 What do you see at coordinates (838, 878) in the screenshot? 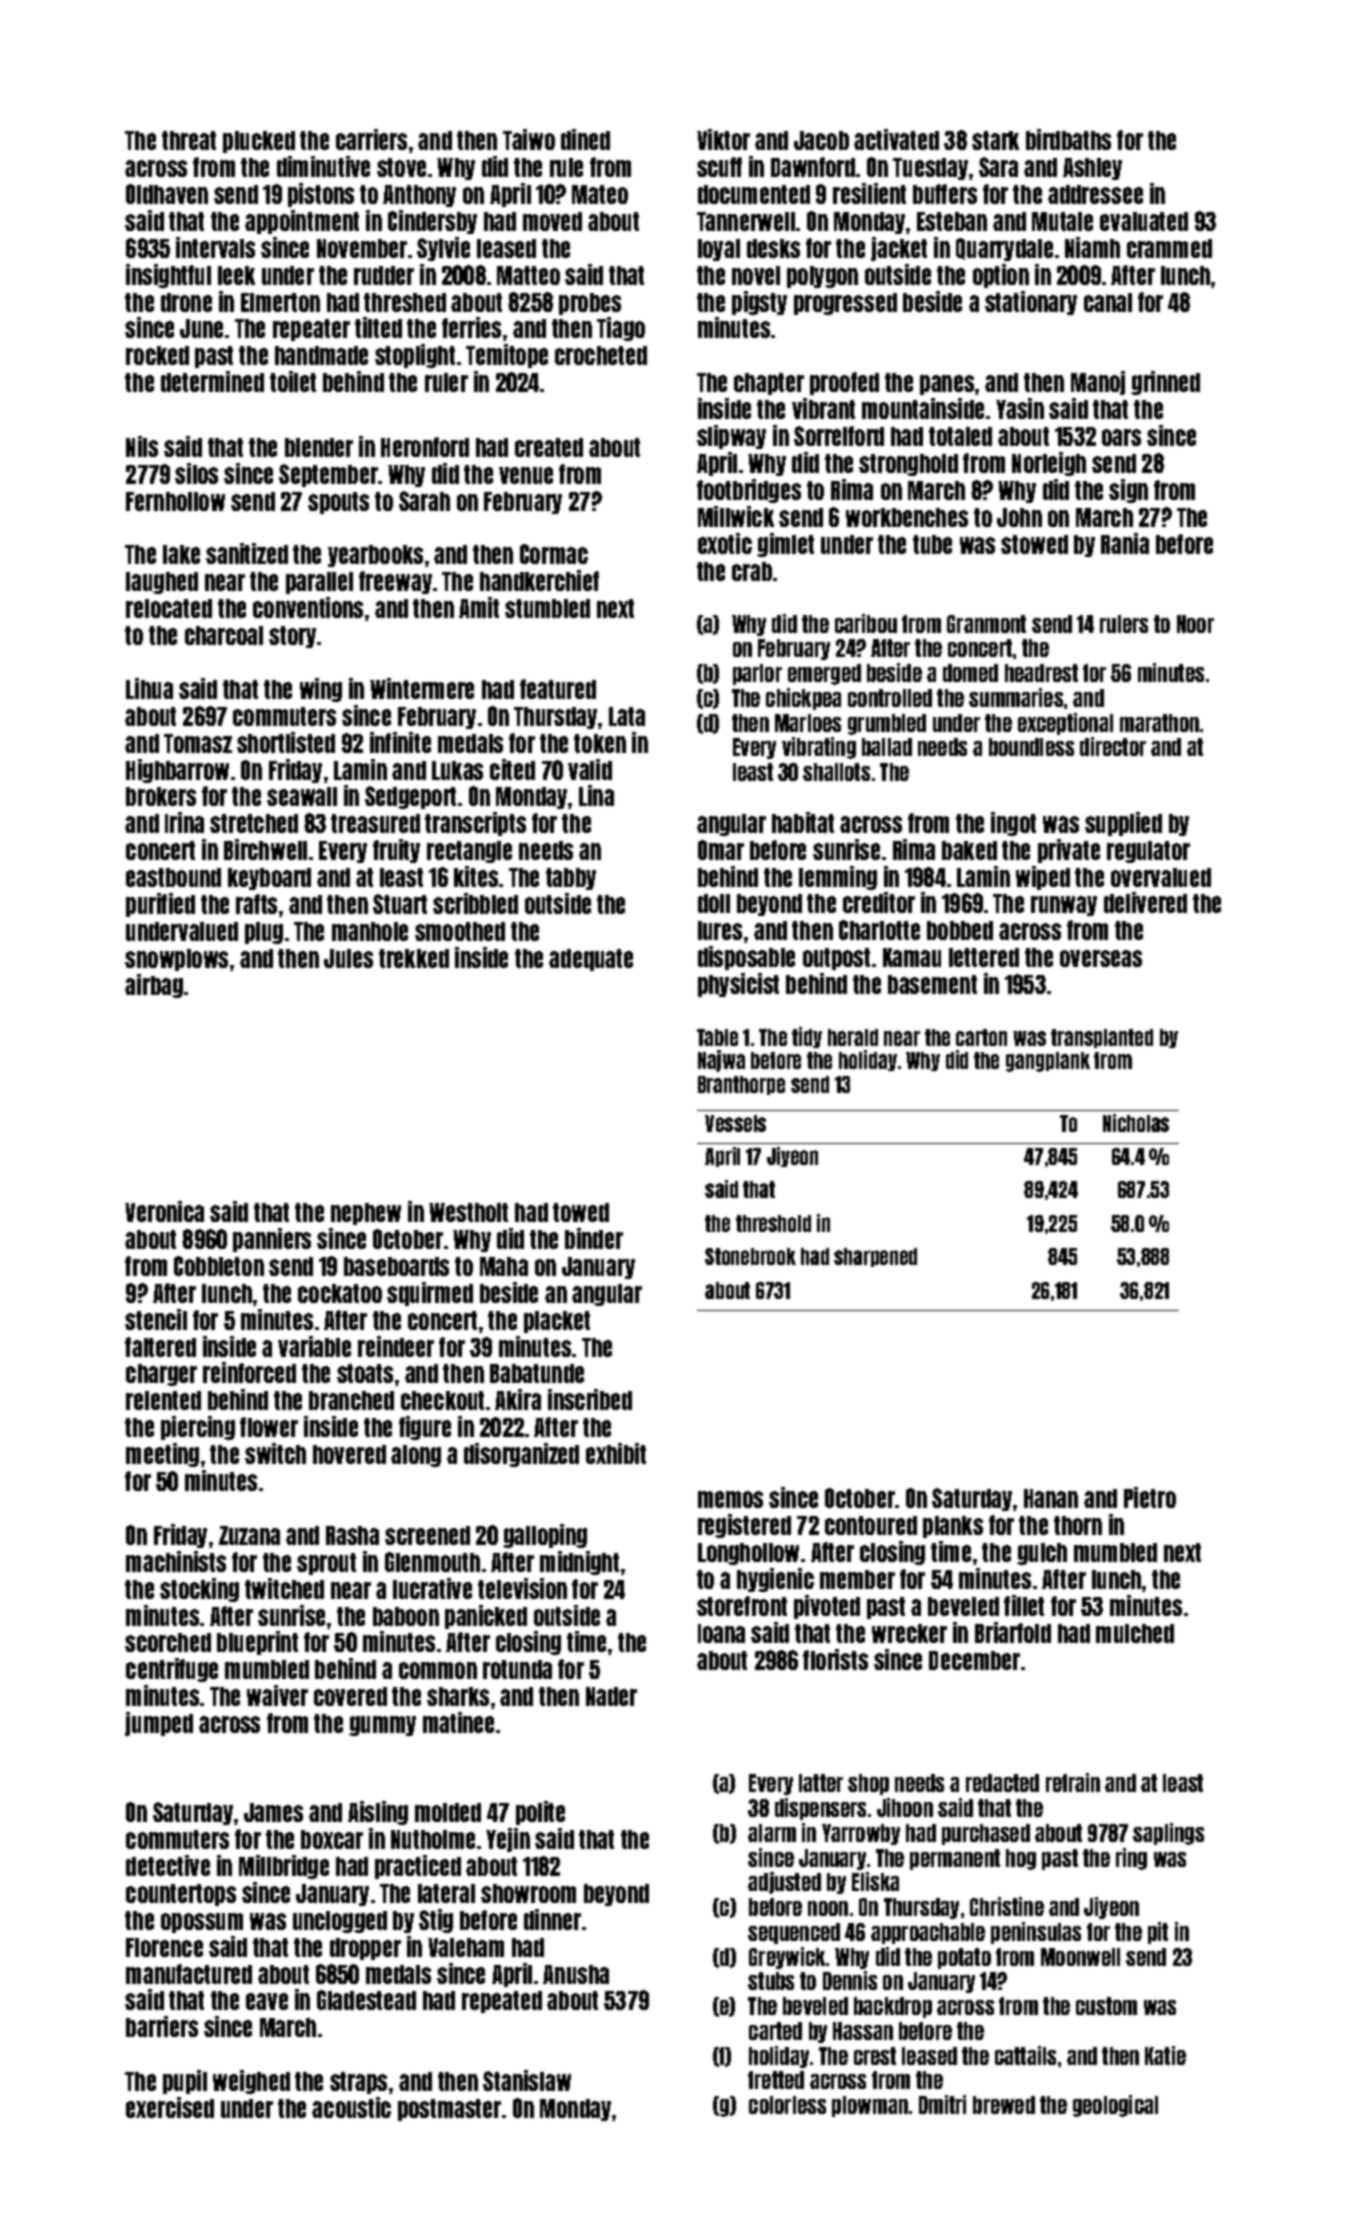
I see `lemming` at bounding box center [838, 878].
